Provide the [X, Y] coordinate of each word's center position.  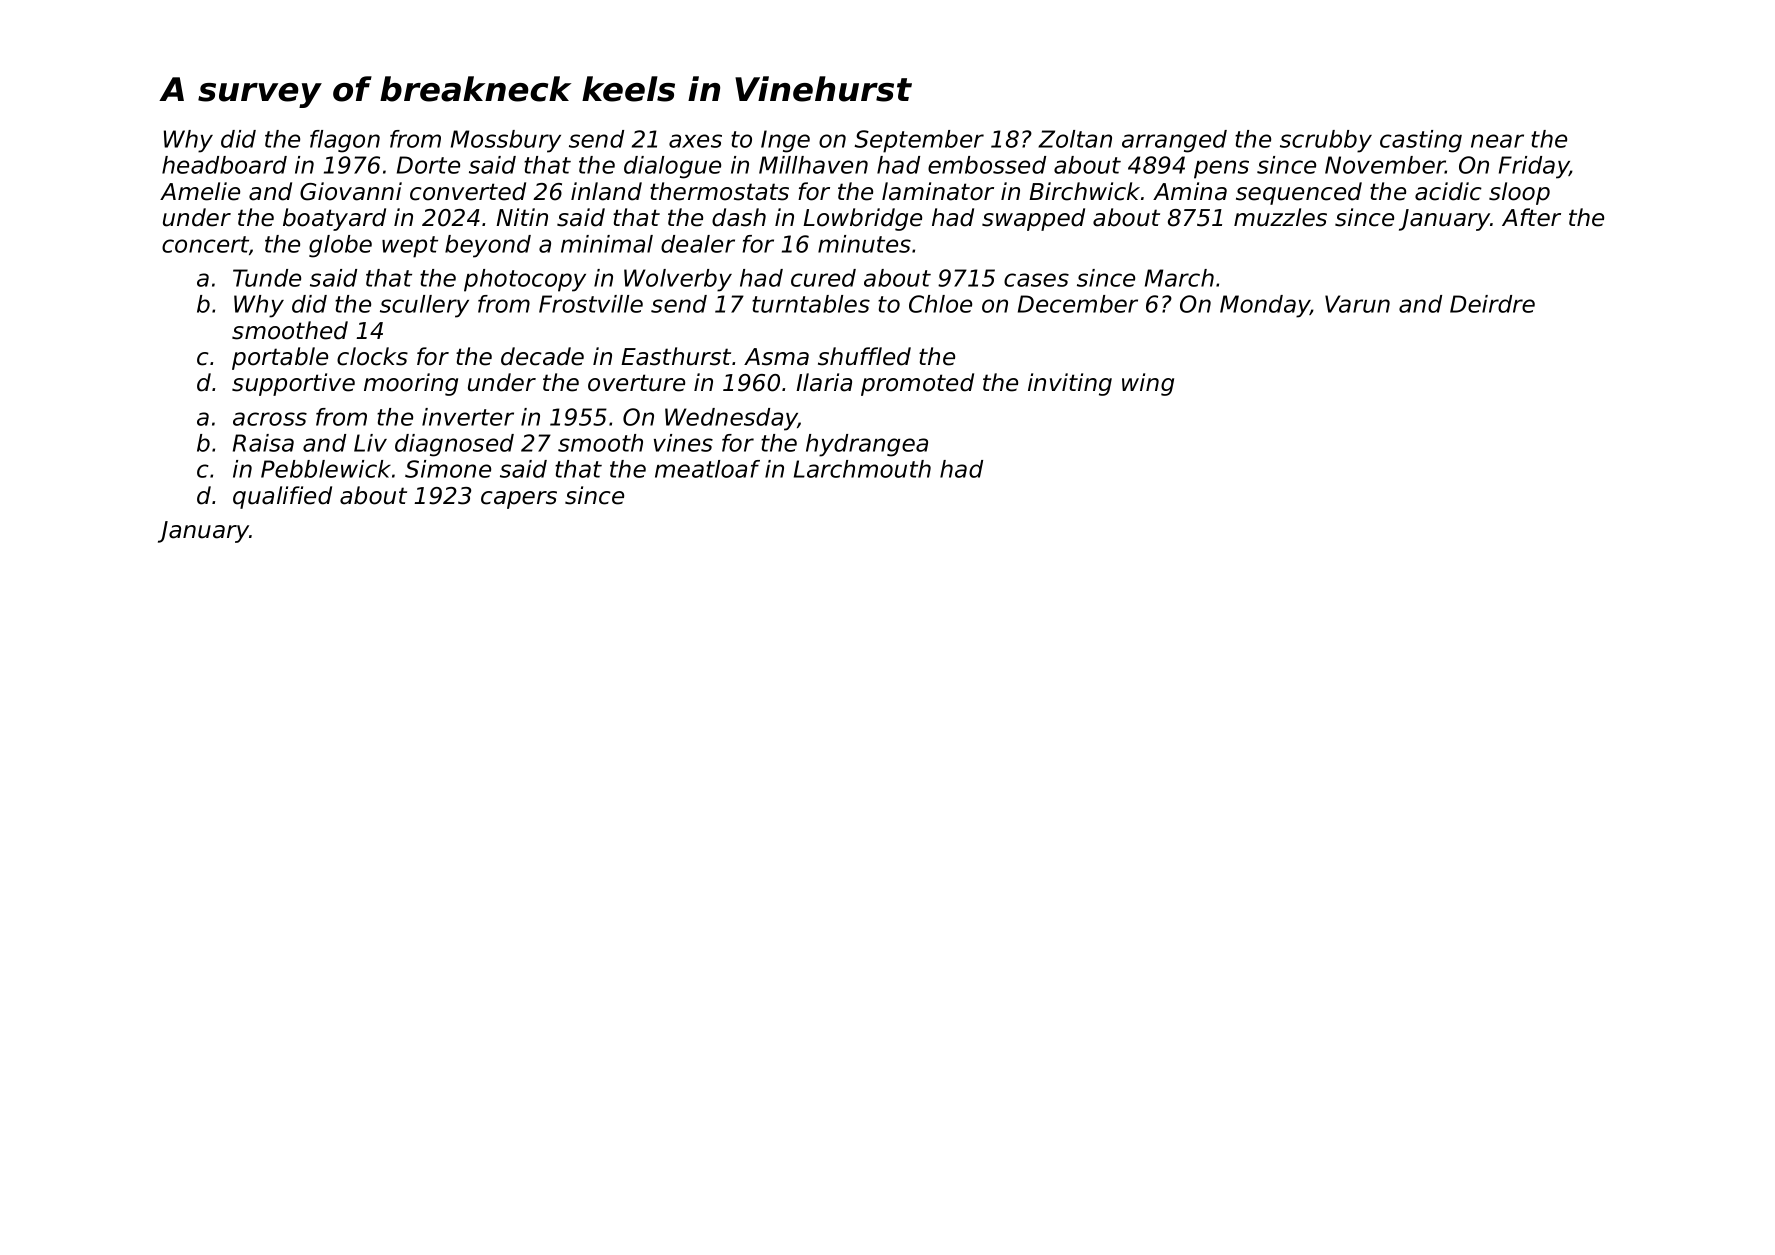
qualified [282, 497]
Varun [1357, 304]
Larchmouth [862, 469]
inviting [1070, 384]
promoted [917, 384]
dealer [698, 244]
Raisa [263, 443]
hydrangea [867, 445]
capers [519, 500]
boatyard [334, 219]
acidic [1448, 191]
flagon [345, 141]
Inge [785, 141]
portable [280, 358]
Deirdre [1492, 304]
